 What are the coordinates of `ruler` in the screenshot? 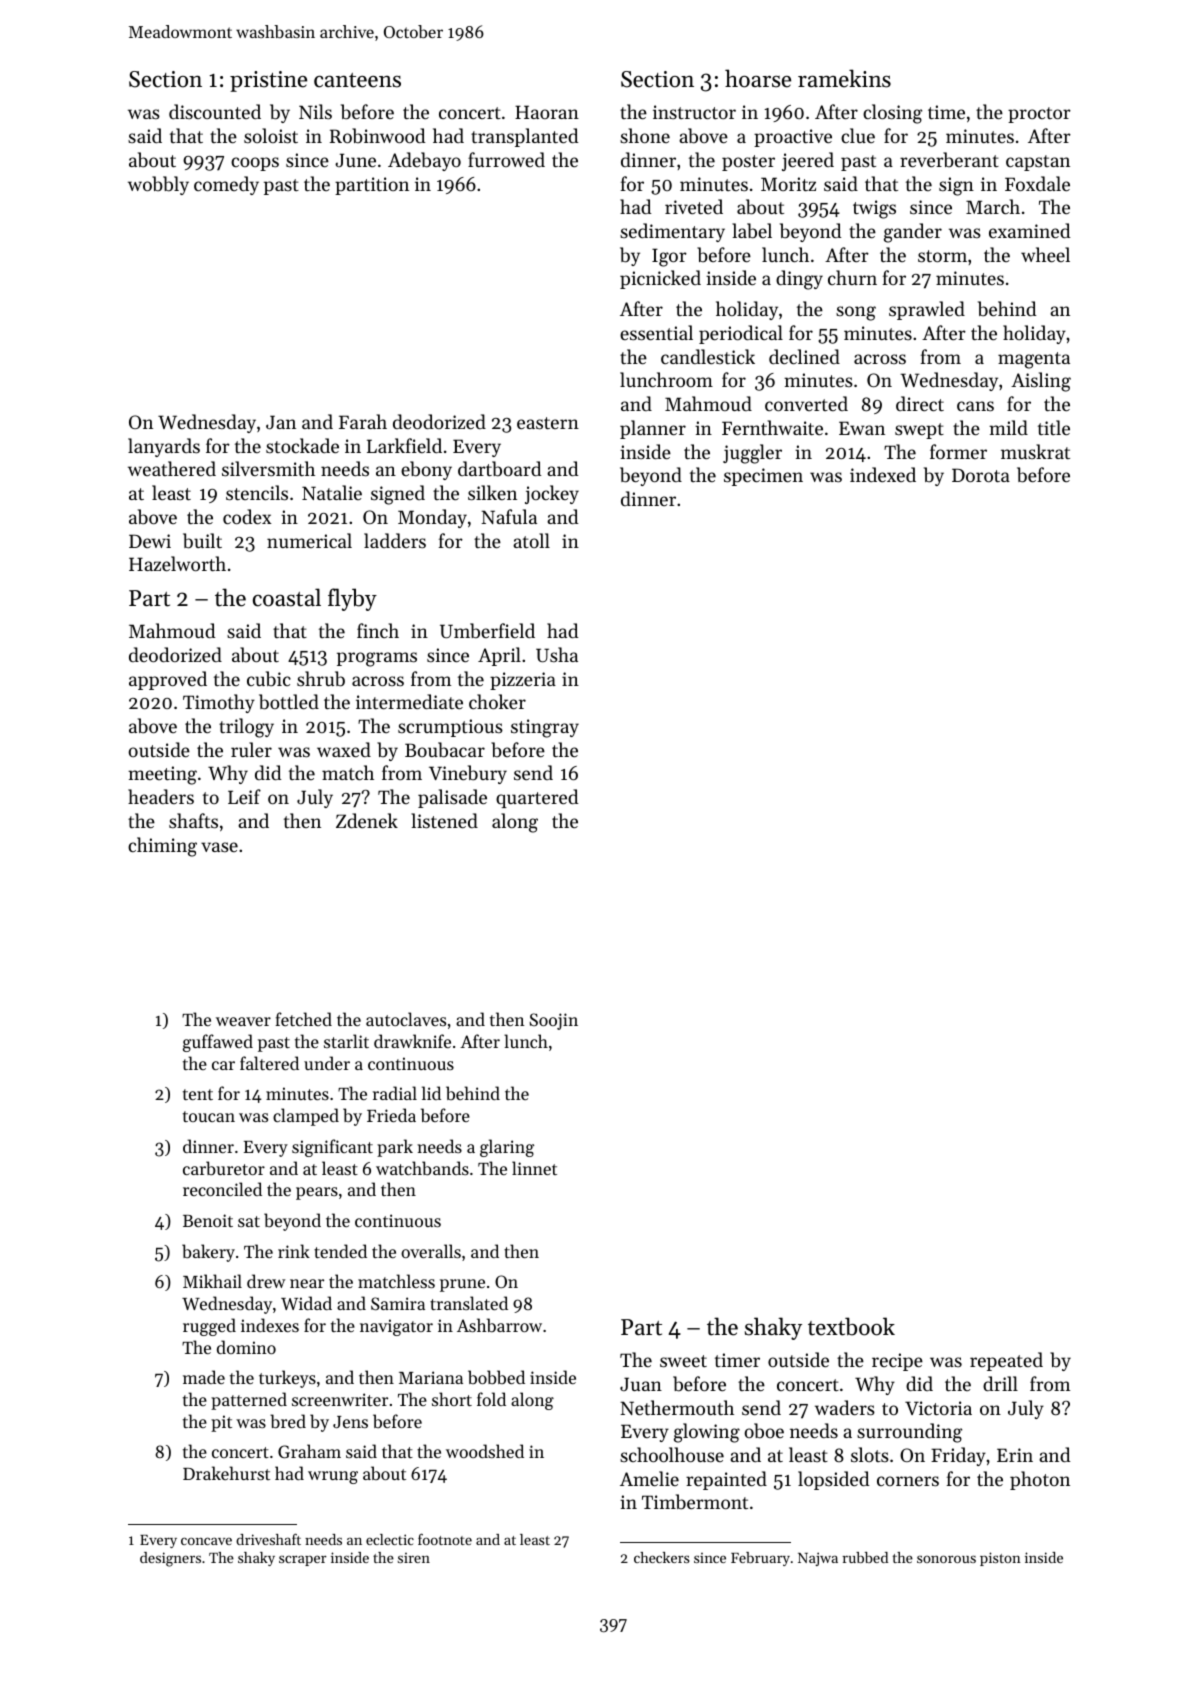 It's located at (251, 749).
